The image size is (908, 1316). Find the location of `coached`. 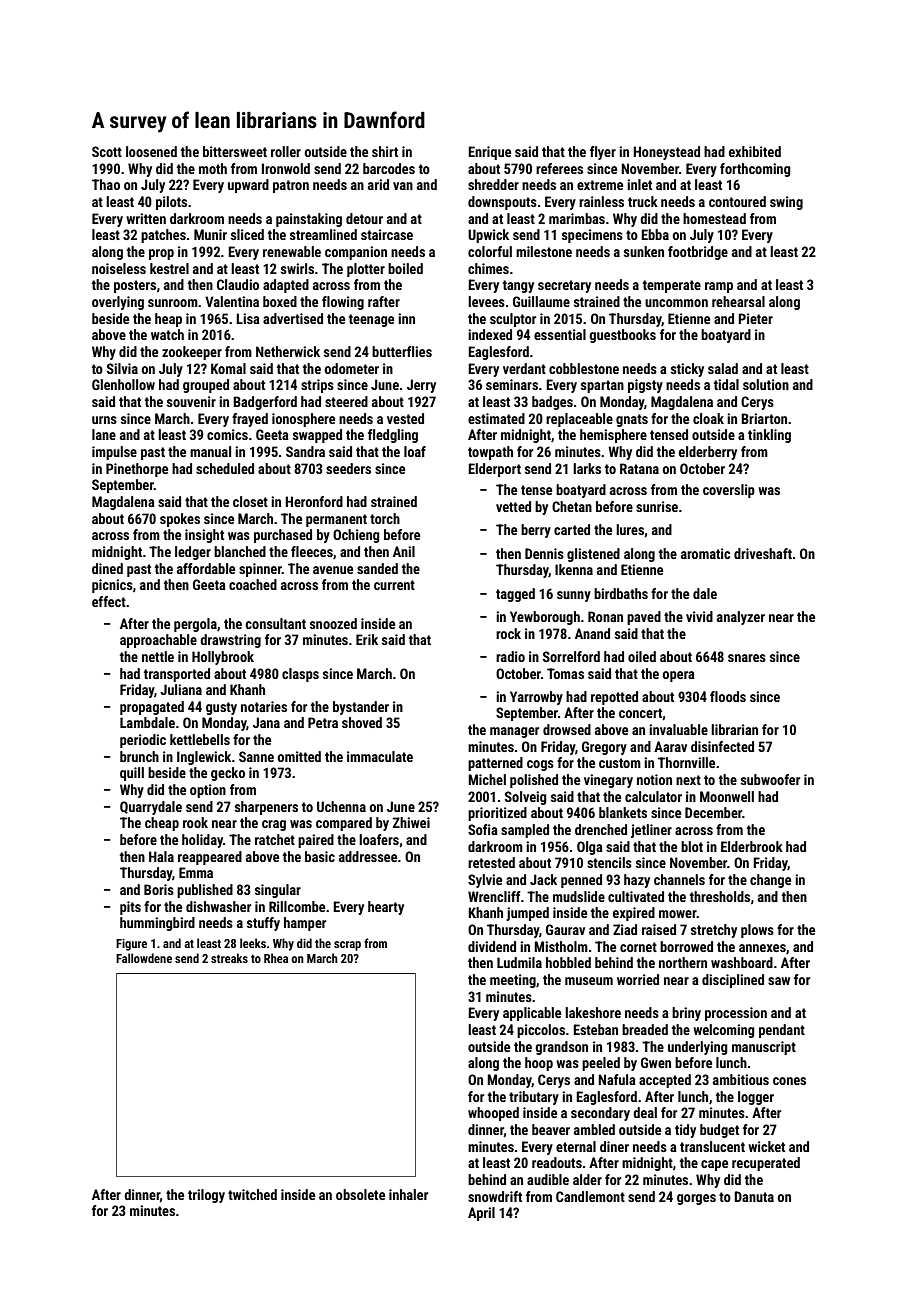

coached is located at coordinates (253, 584).
